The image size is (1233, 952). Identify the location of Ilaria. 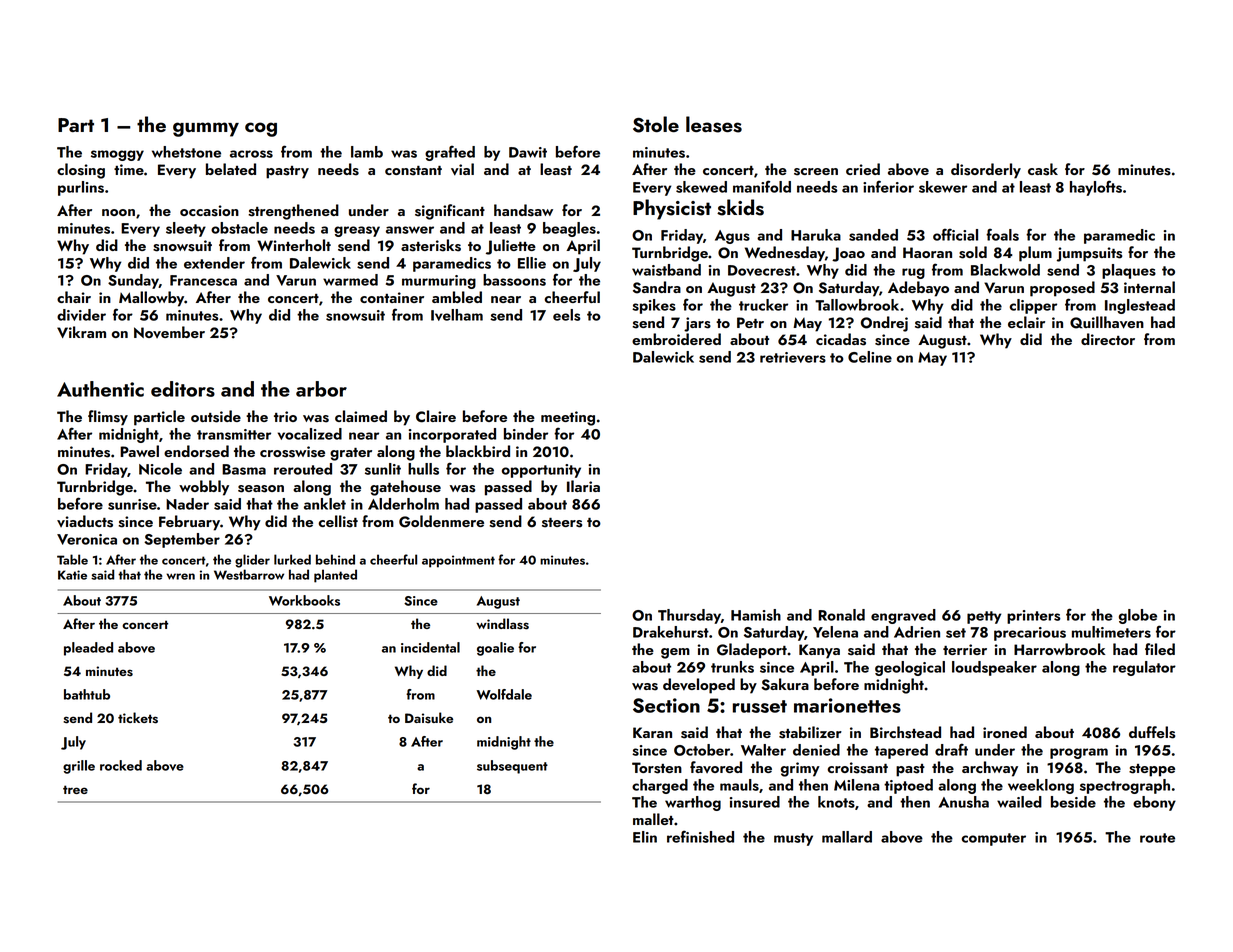
(583, 486).
